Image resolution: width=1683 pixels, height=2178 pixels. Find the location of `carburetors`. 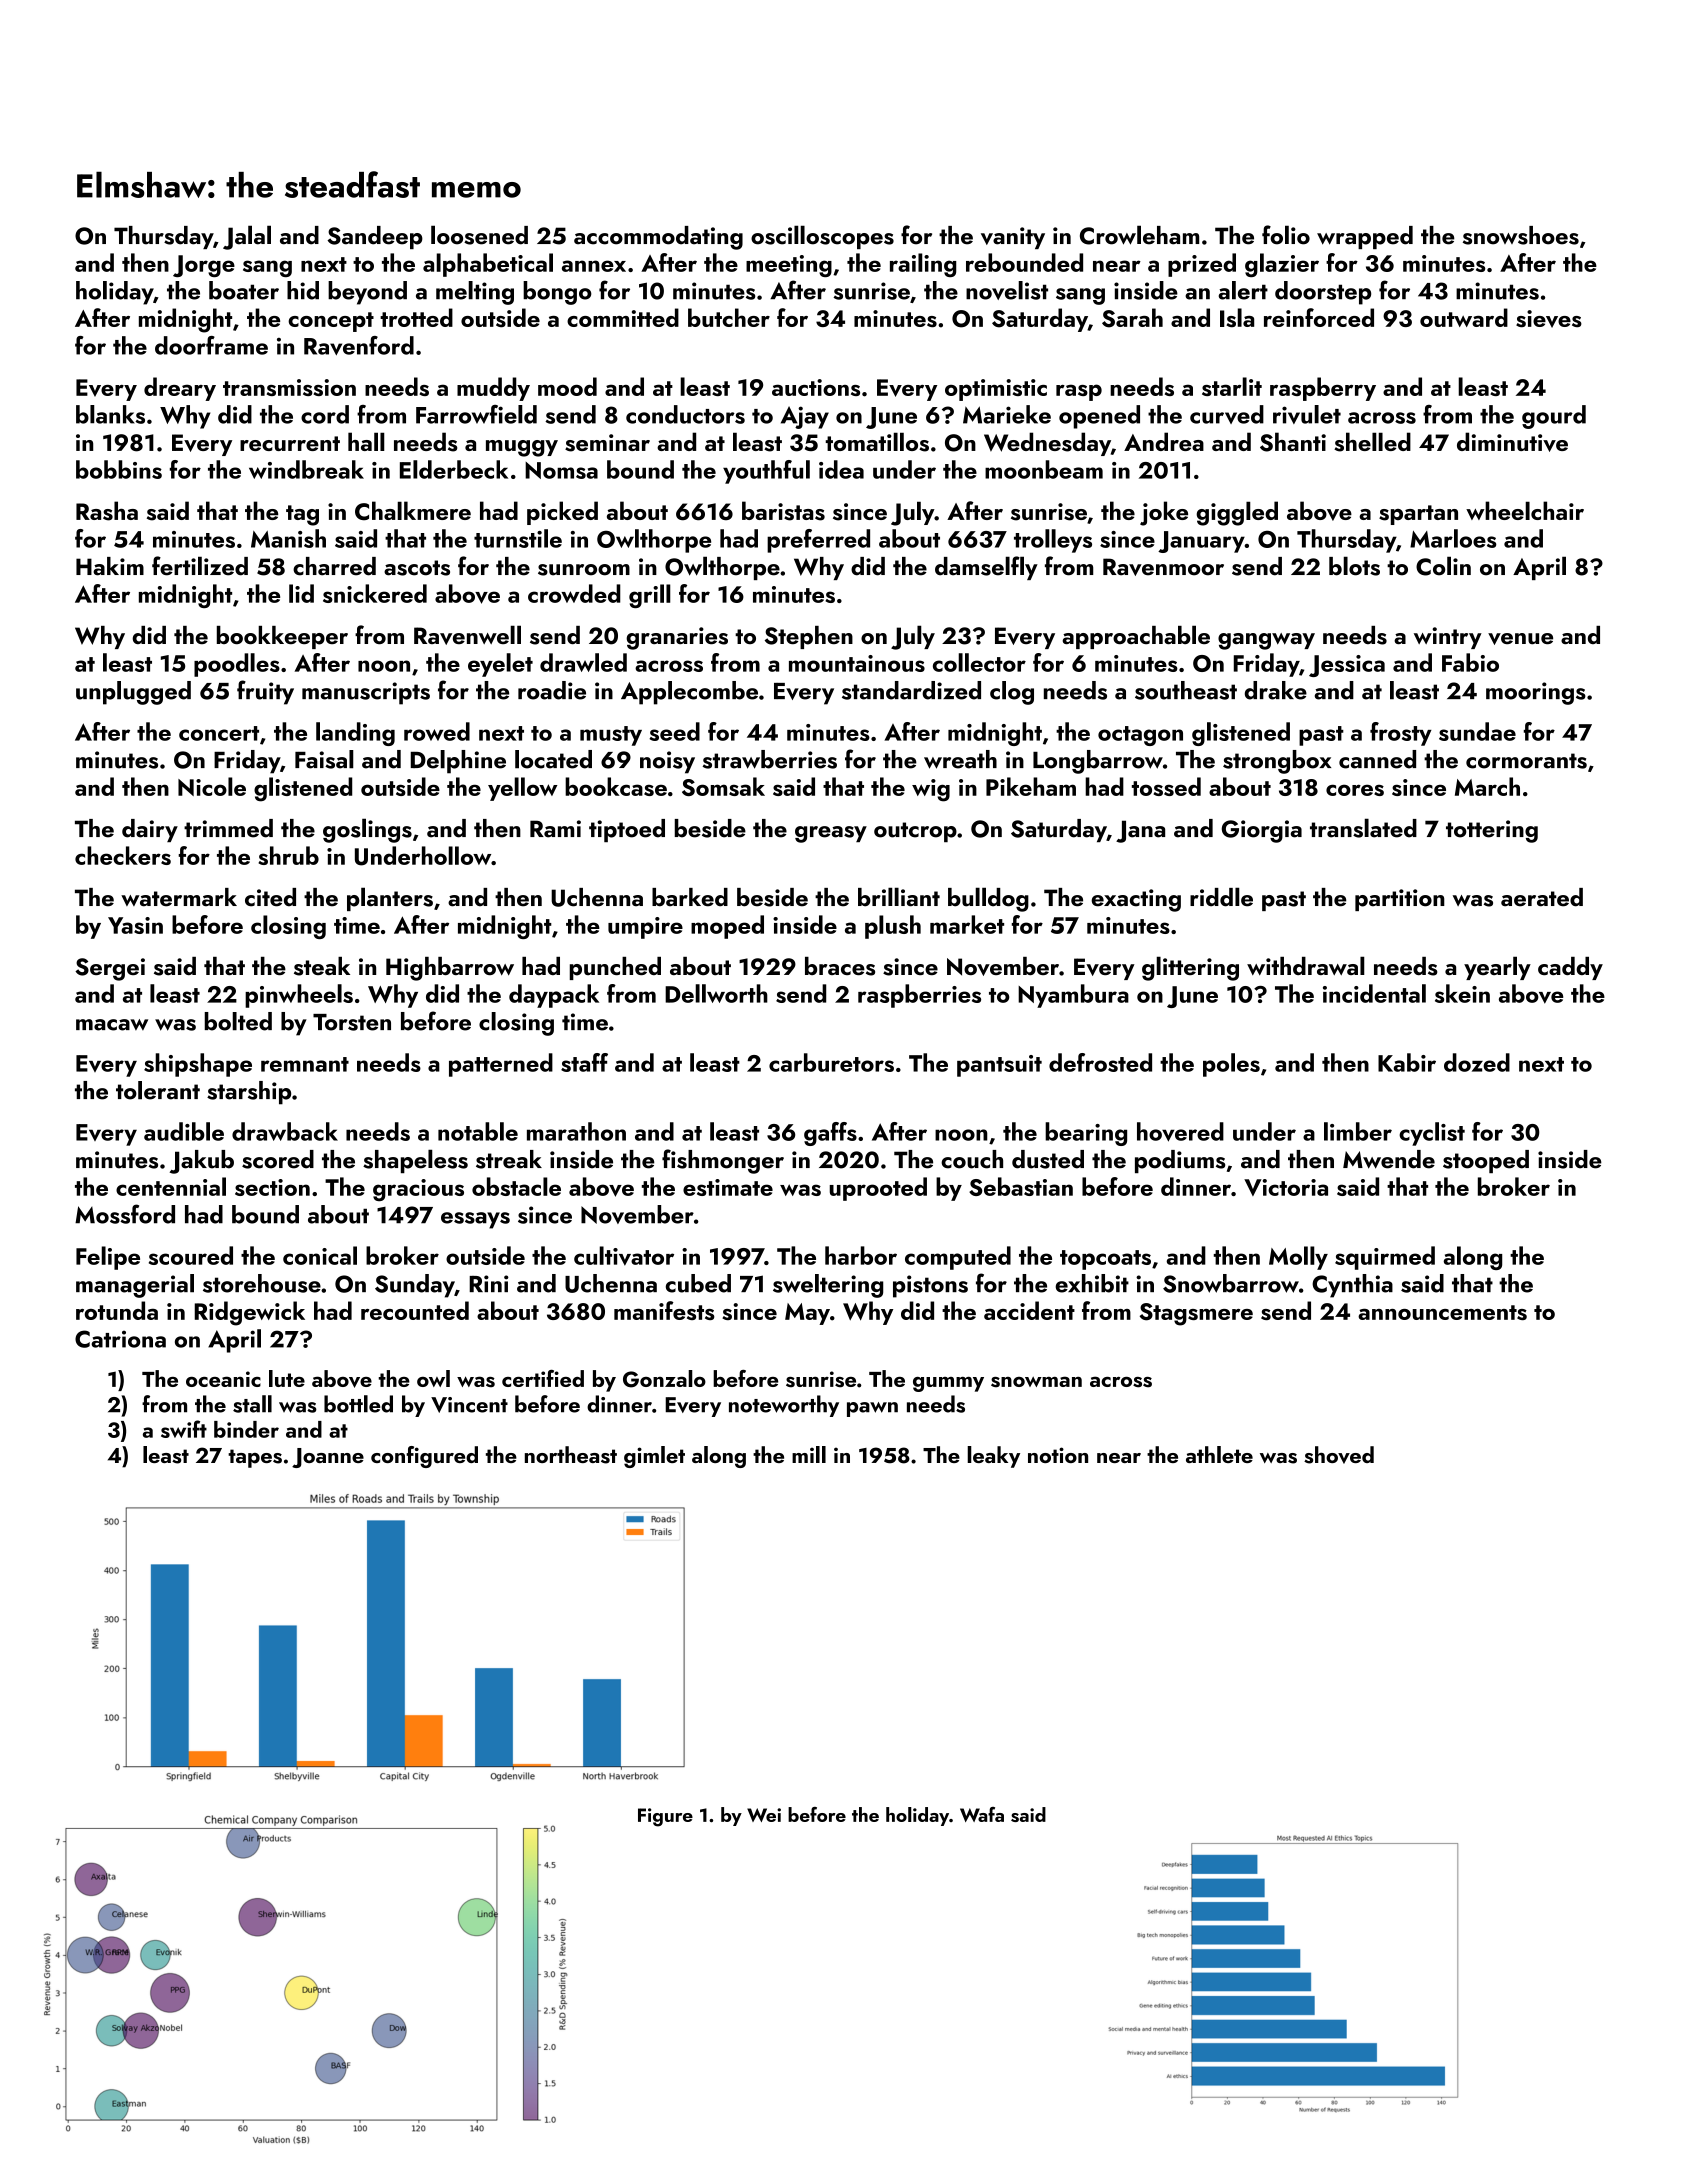

carburetors is located at coordinates (831, 1062).
